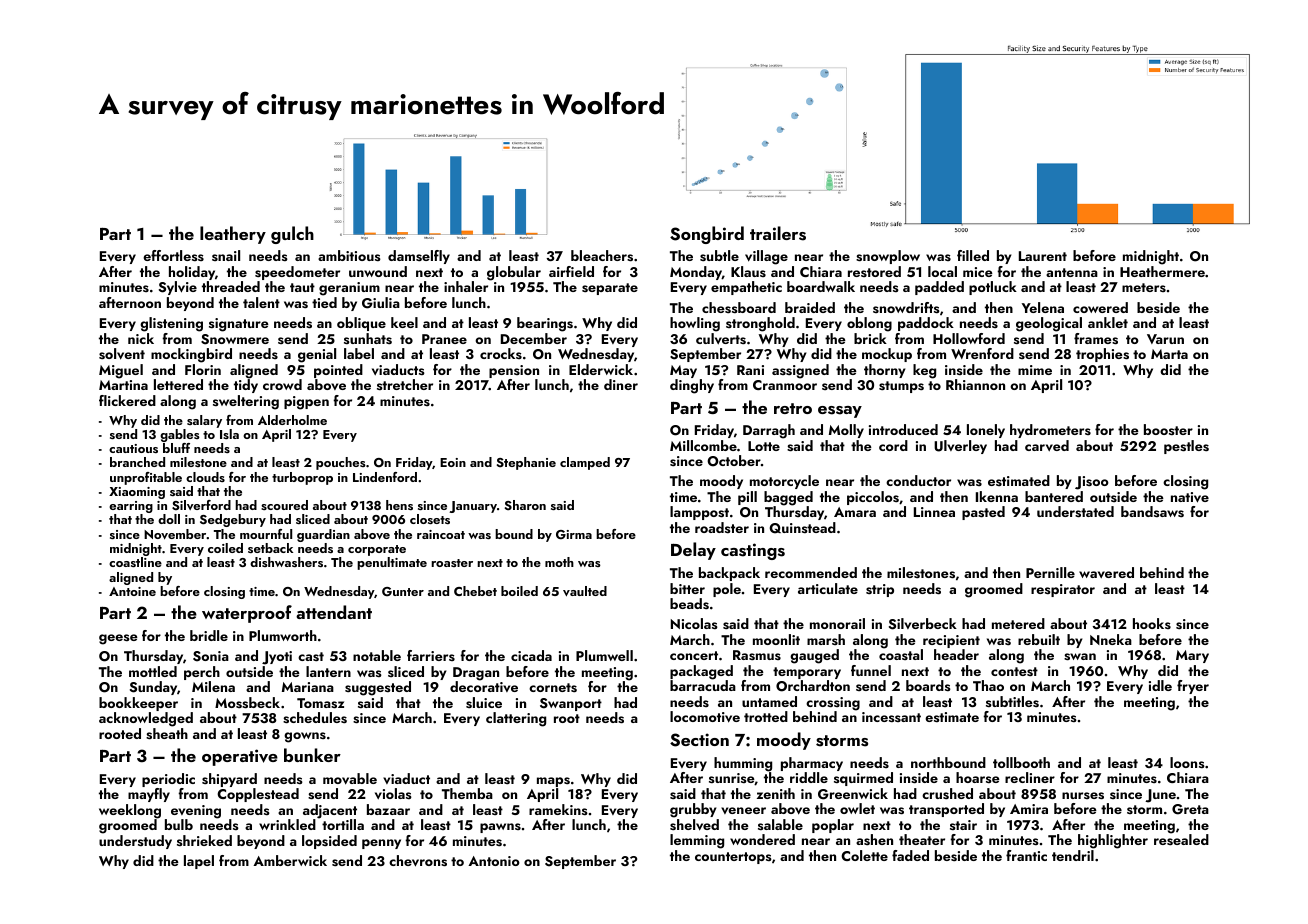  Describe the element at coordinates (585, 591) in the screenshot. I see `vaulted` at that location.
